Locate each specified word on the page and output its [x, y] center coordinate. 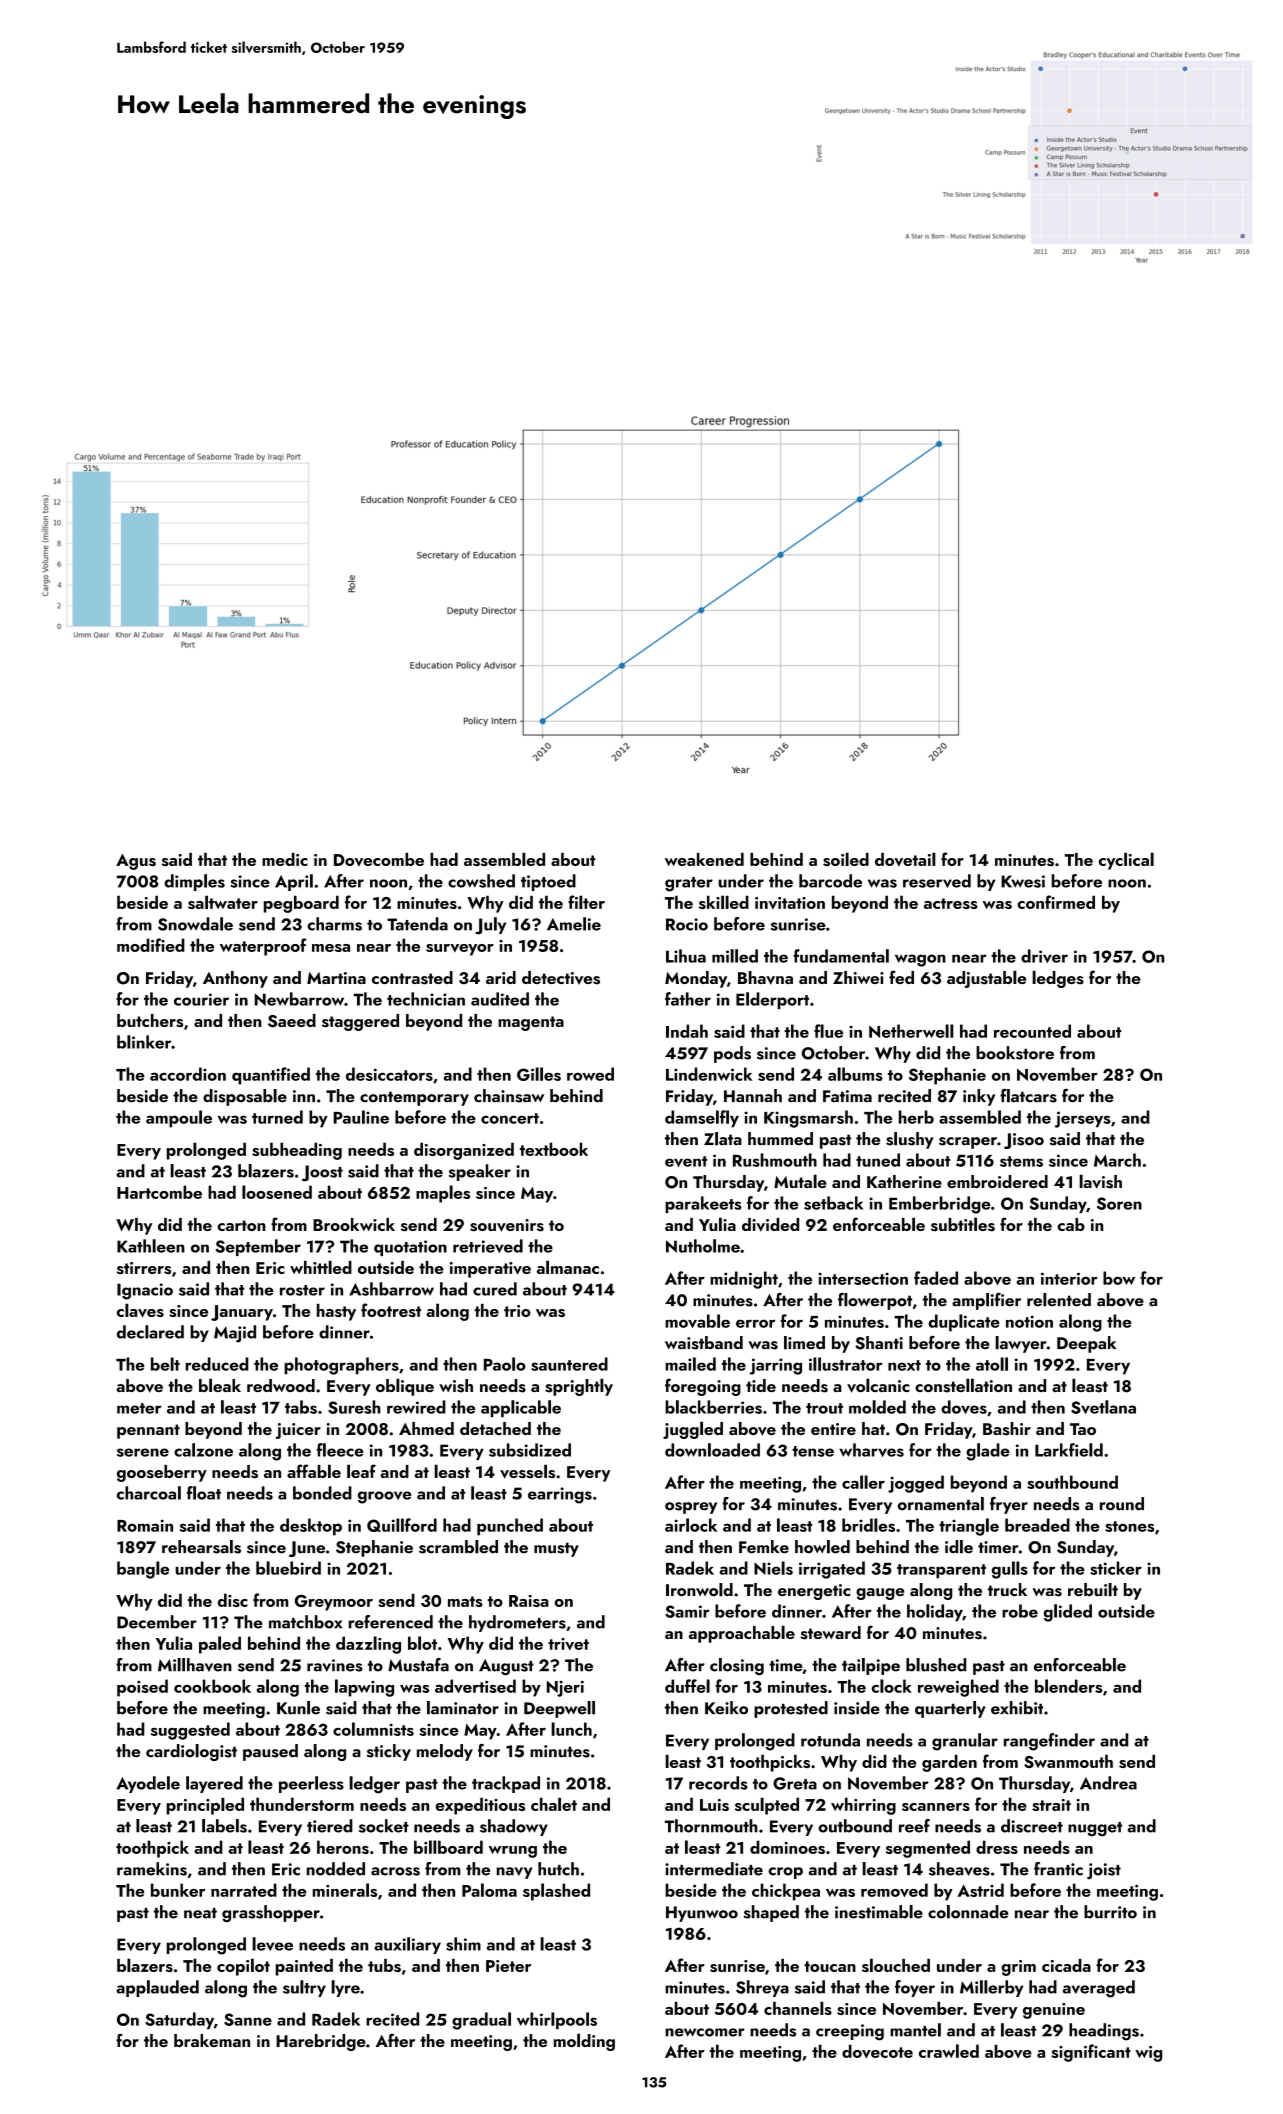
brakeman [212, 2040]
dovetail [905, 859]
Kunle [298, 1708]
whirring [863, 1806]
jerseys [1083, 1119]
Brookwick [354, 1224]
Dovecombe [379, 859]
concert [510, 1118]
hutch [558, 1869]
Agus [136, 862]
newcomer [705, 2032]
